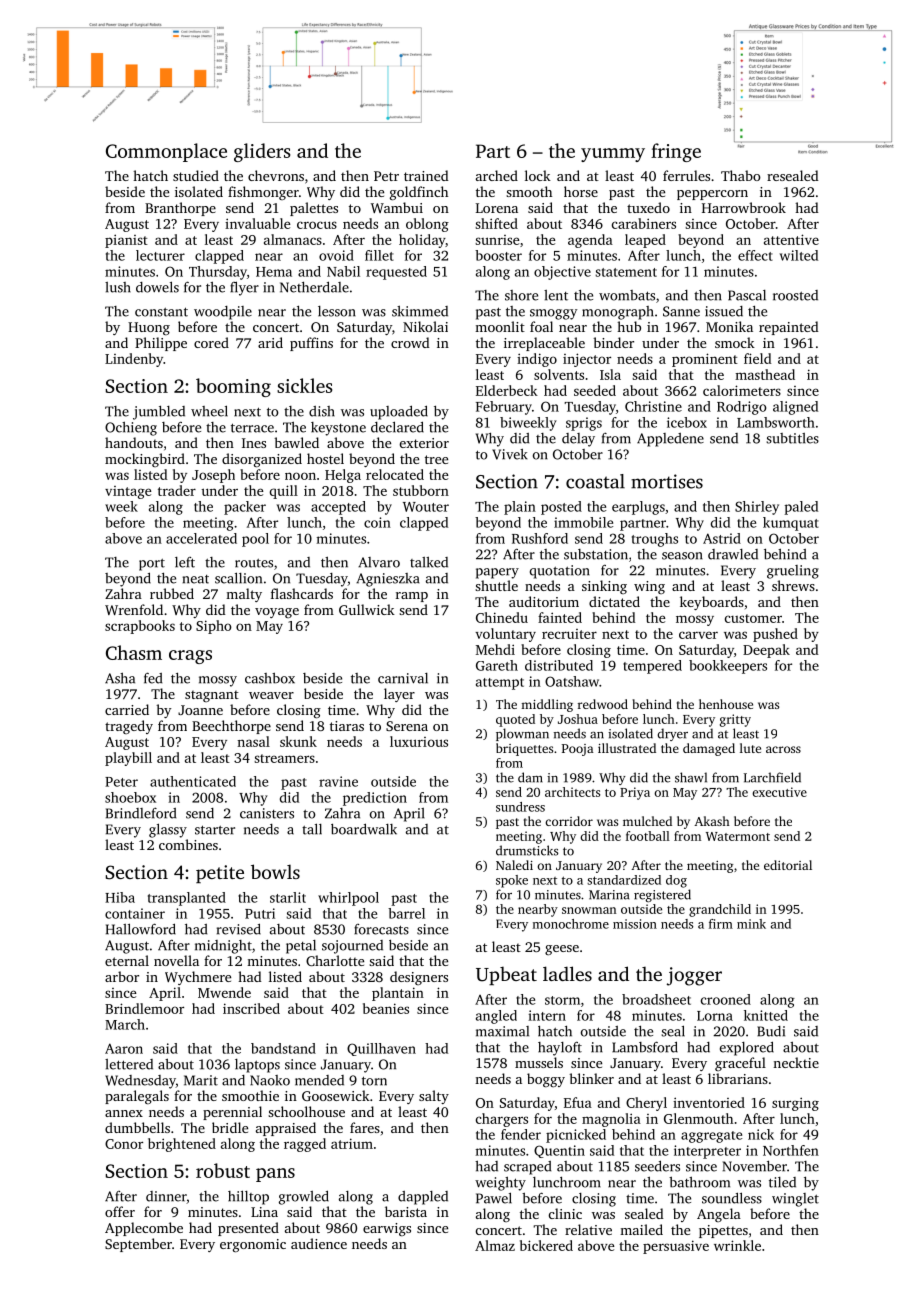  Describe the element at coordinates (434, 1097) in the image. I see `salty` at that location.
